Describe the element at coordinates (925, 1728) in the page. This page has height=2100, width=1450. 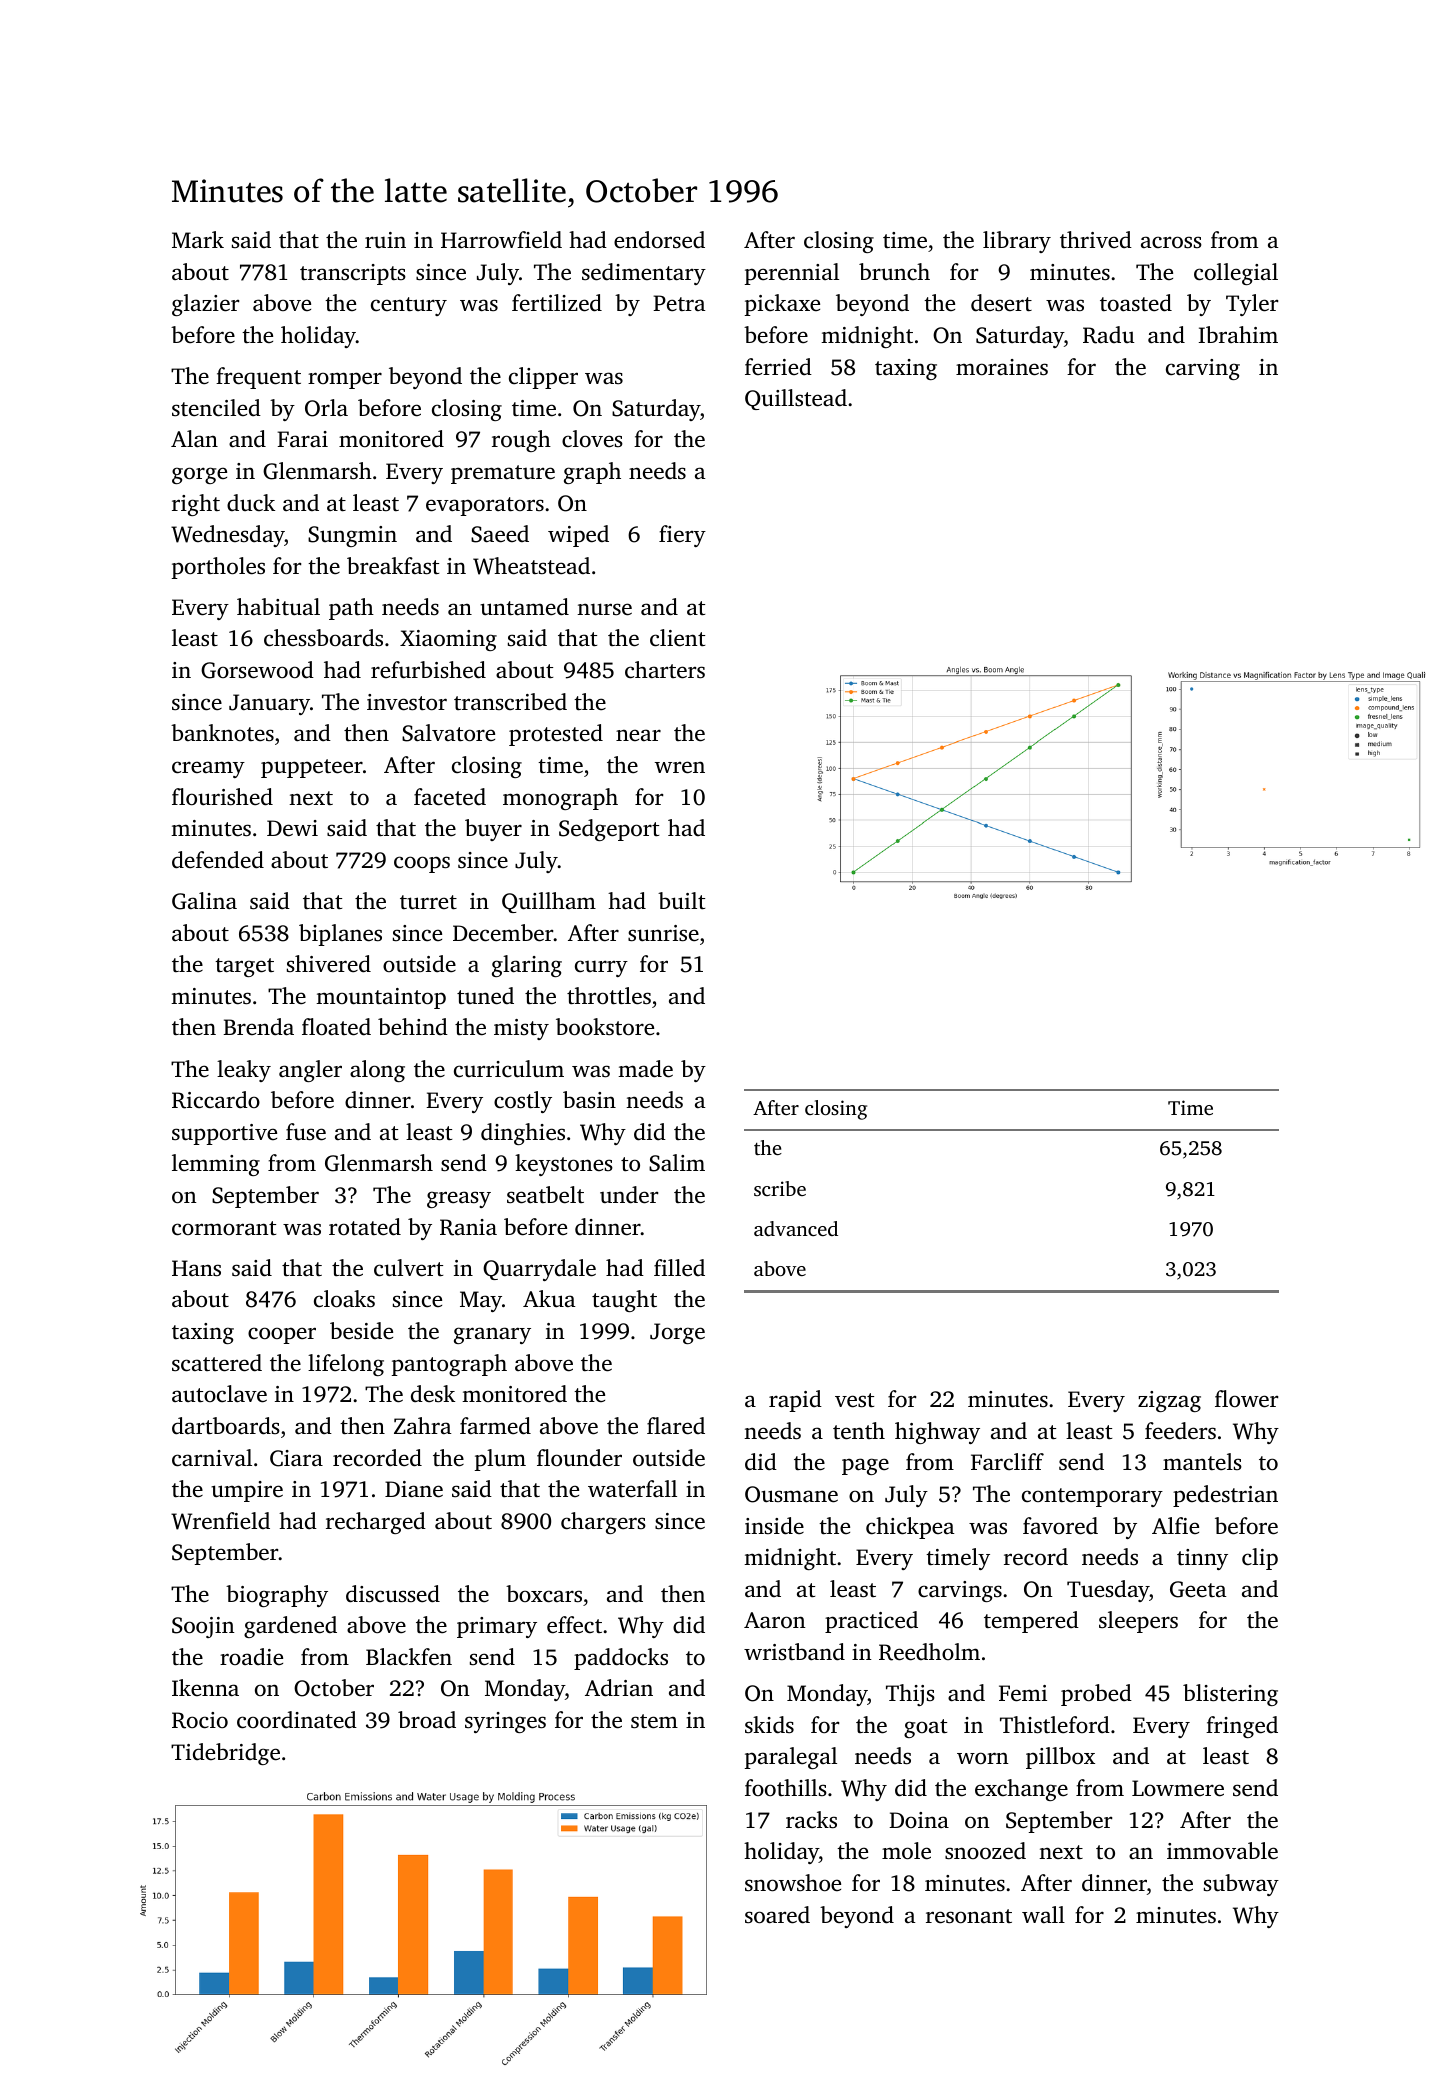
I see `goat` at that location.
